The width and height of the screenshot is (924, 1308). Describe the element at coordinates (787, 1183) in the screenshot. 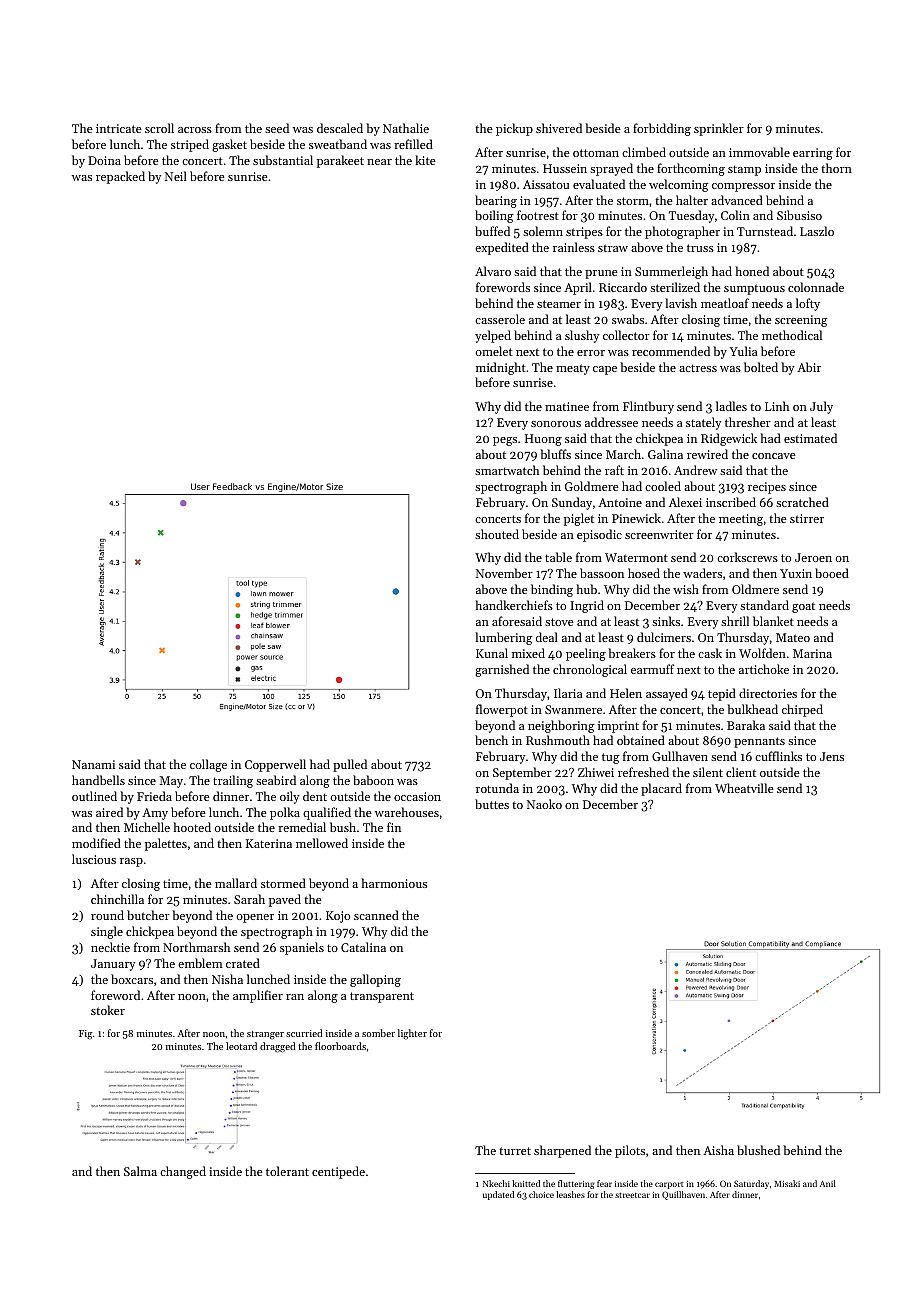

I see `Misaki` at that location.
